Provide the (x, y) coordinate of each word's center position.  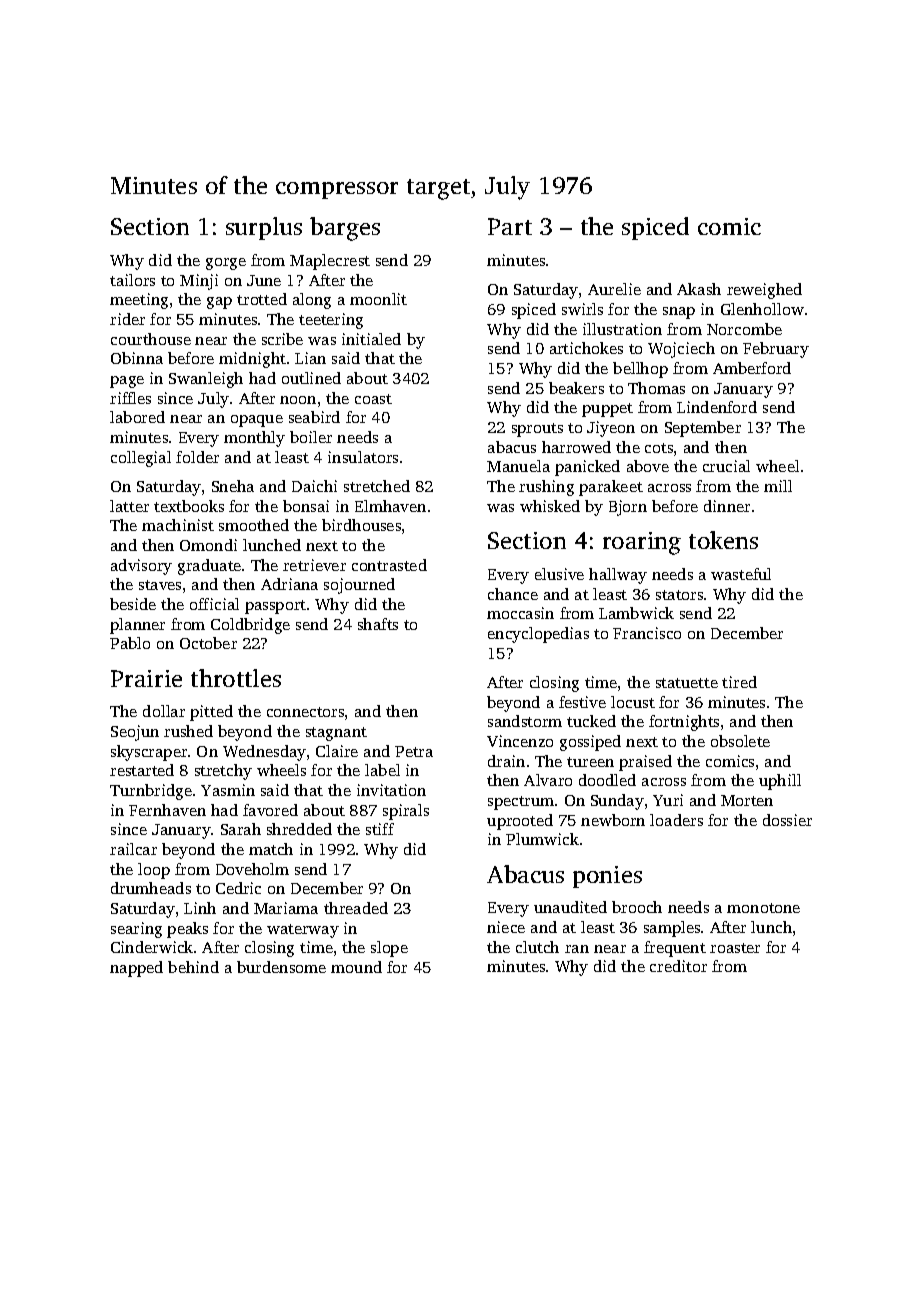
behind (193, 967)
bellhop (640, 370)
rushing (546, 488)
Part (510, 226)
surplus (264, 228)
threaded (356, 908)
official (214, 604)
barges (345, 229)
